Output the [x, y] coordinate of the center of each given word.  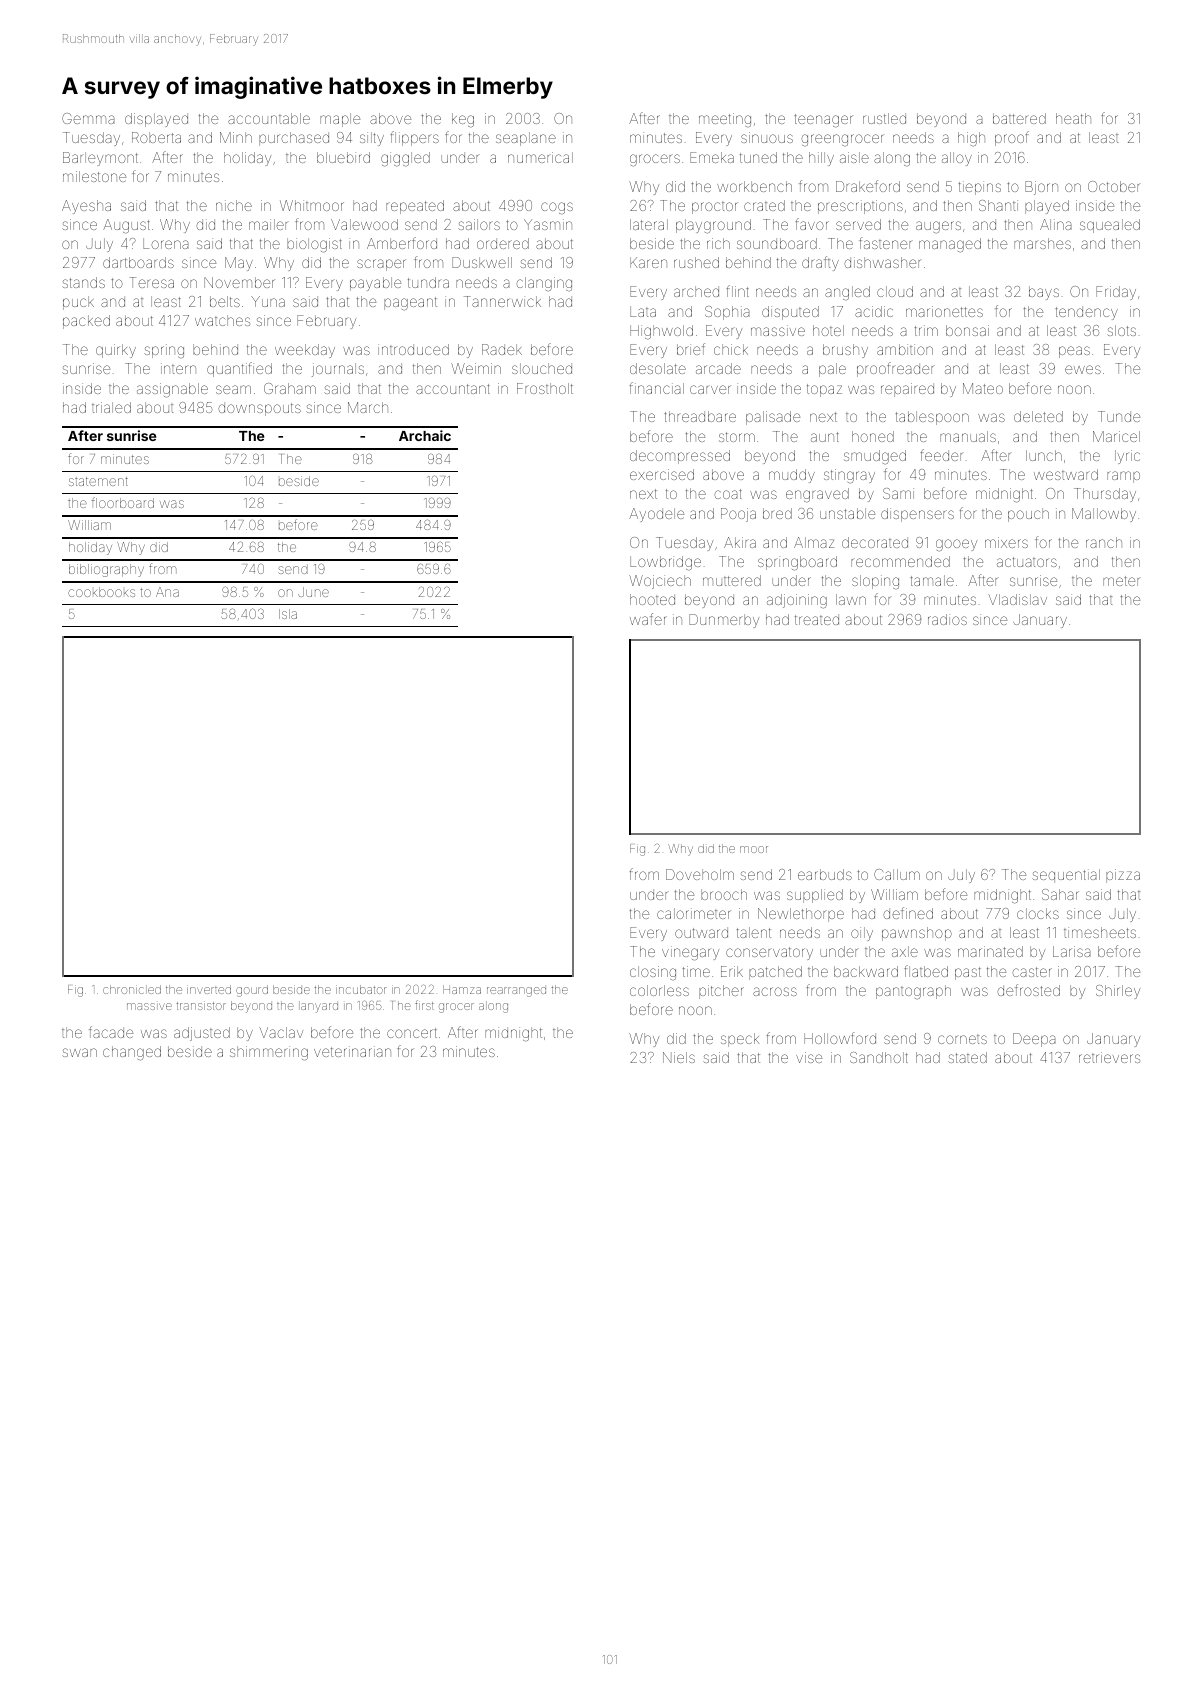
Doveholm [700, 874]
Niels [679, 1057]
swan [79, 1052]
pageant [410, 303]
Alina [1056, 224]
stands [83, 282]
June [313, 592]
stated [967, 1057]
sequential [1066, 876]
